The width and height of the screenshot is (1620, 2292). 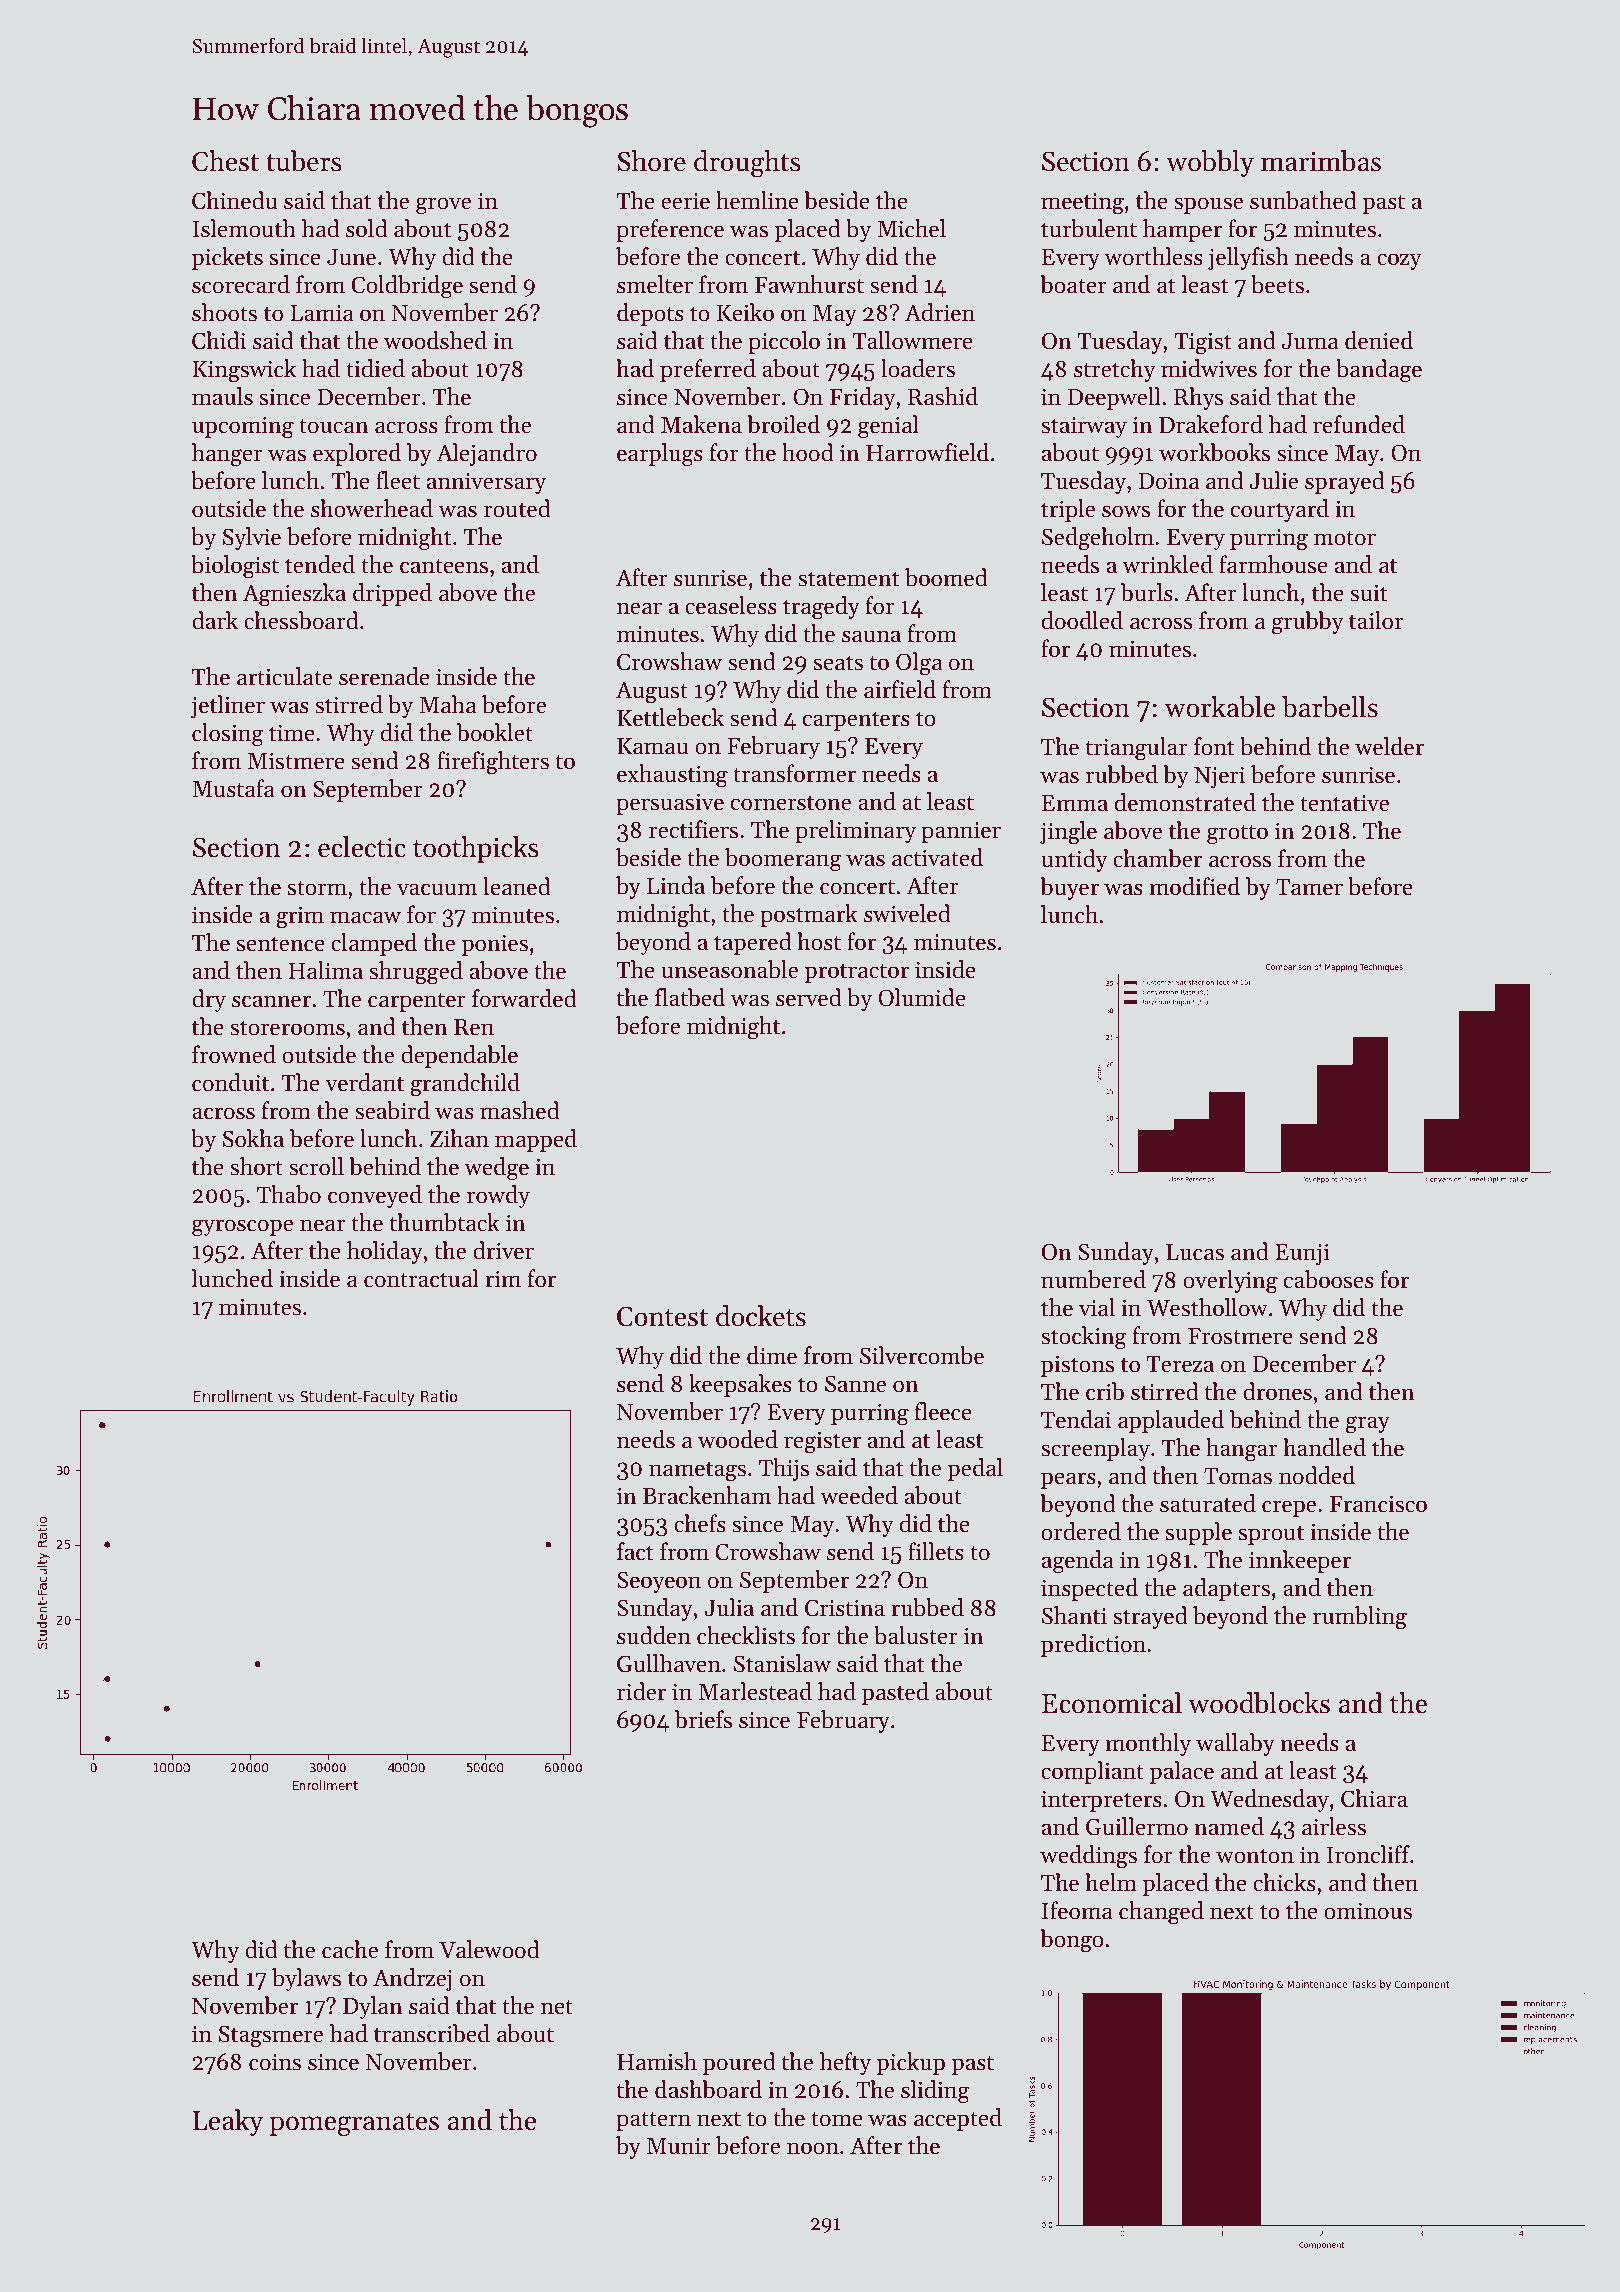 What do you see at coordinates (1310, 341) in the screenshot?
I see `Juma` at bounding box center [1310, 341].
